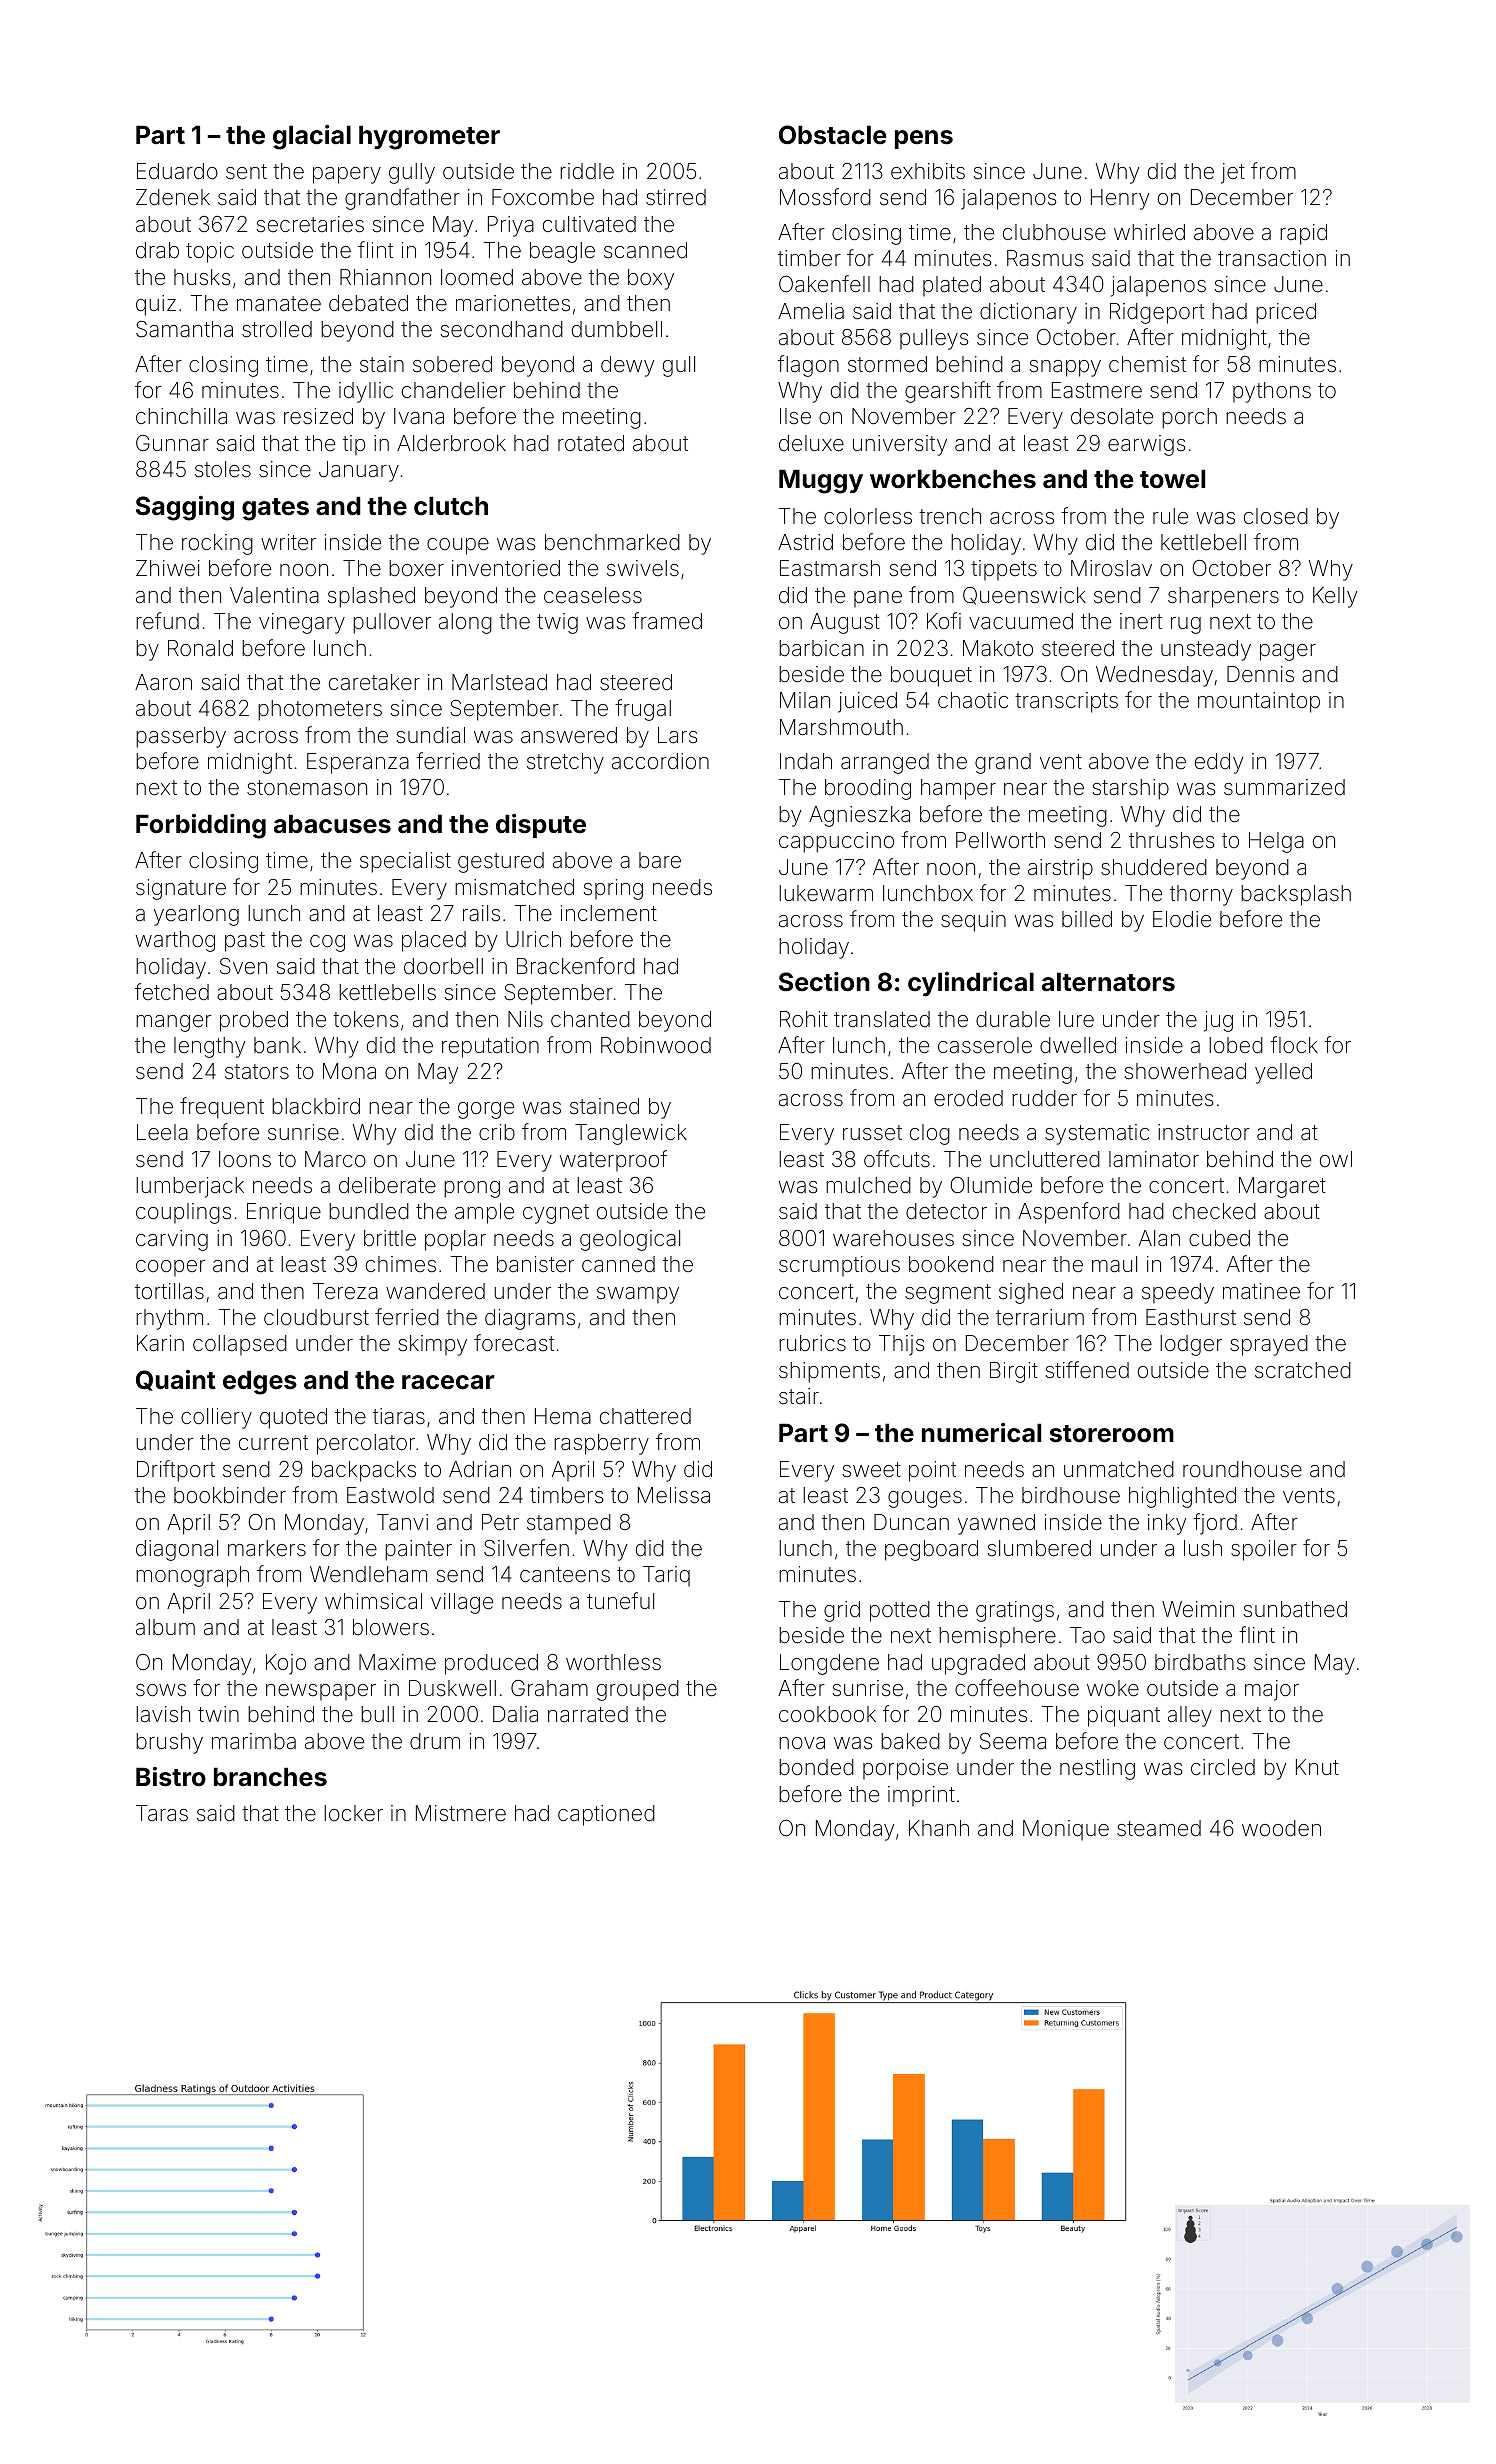 Image resolution: width=1496 pixels, height=2464 pixels. I want to click on papery, so click(347, 175).
